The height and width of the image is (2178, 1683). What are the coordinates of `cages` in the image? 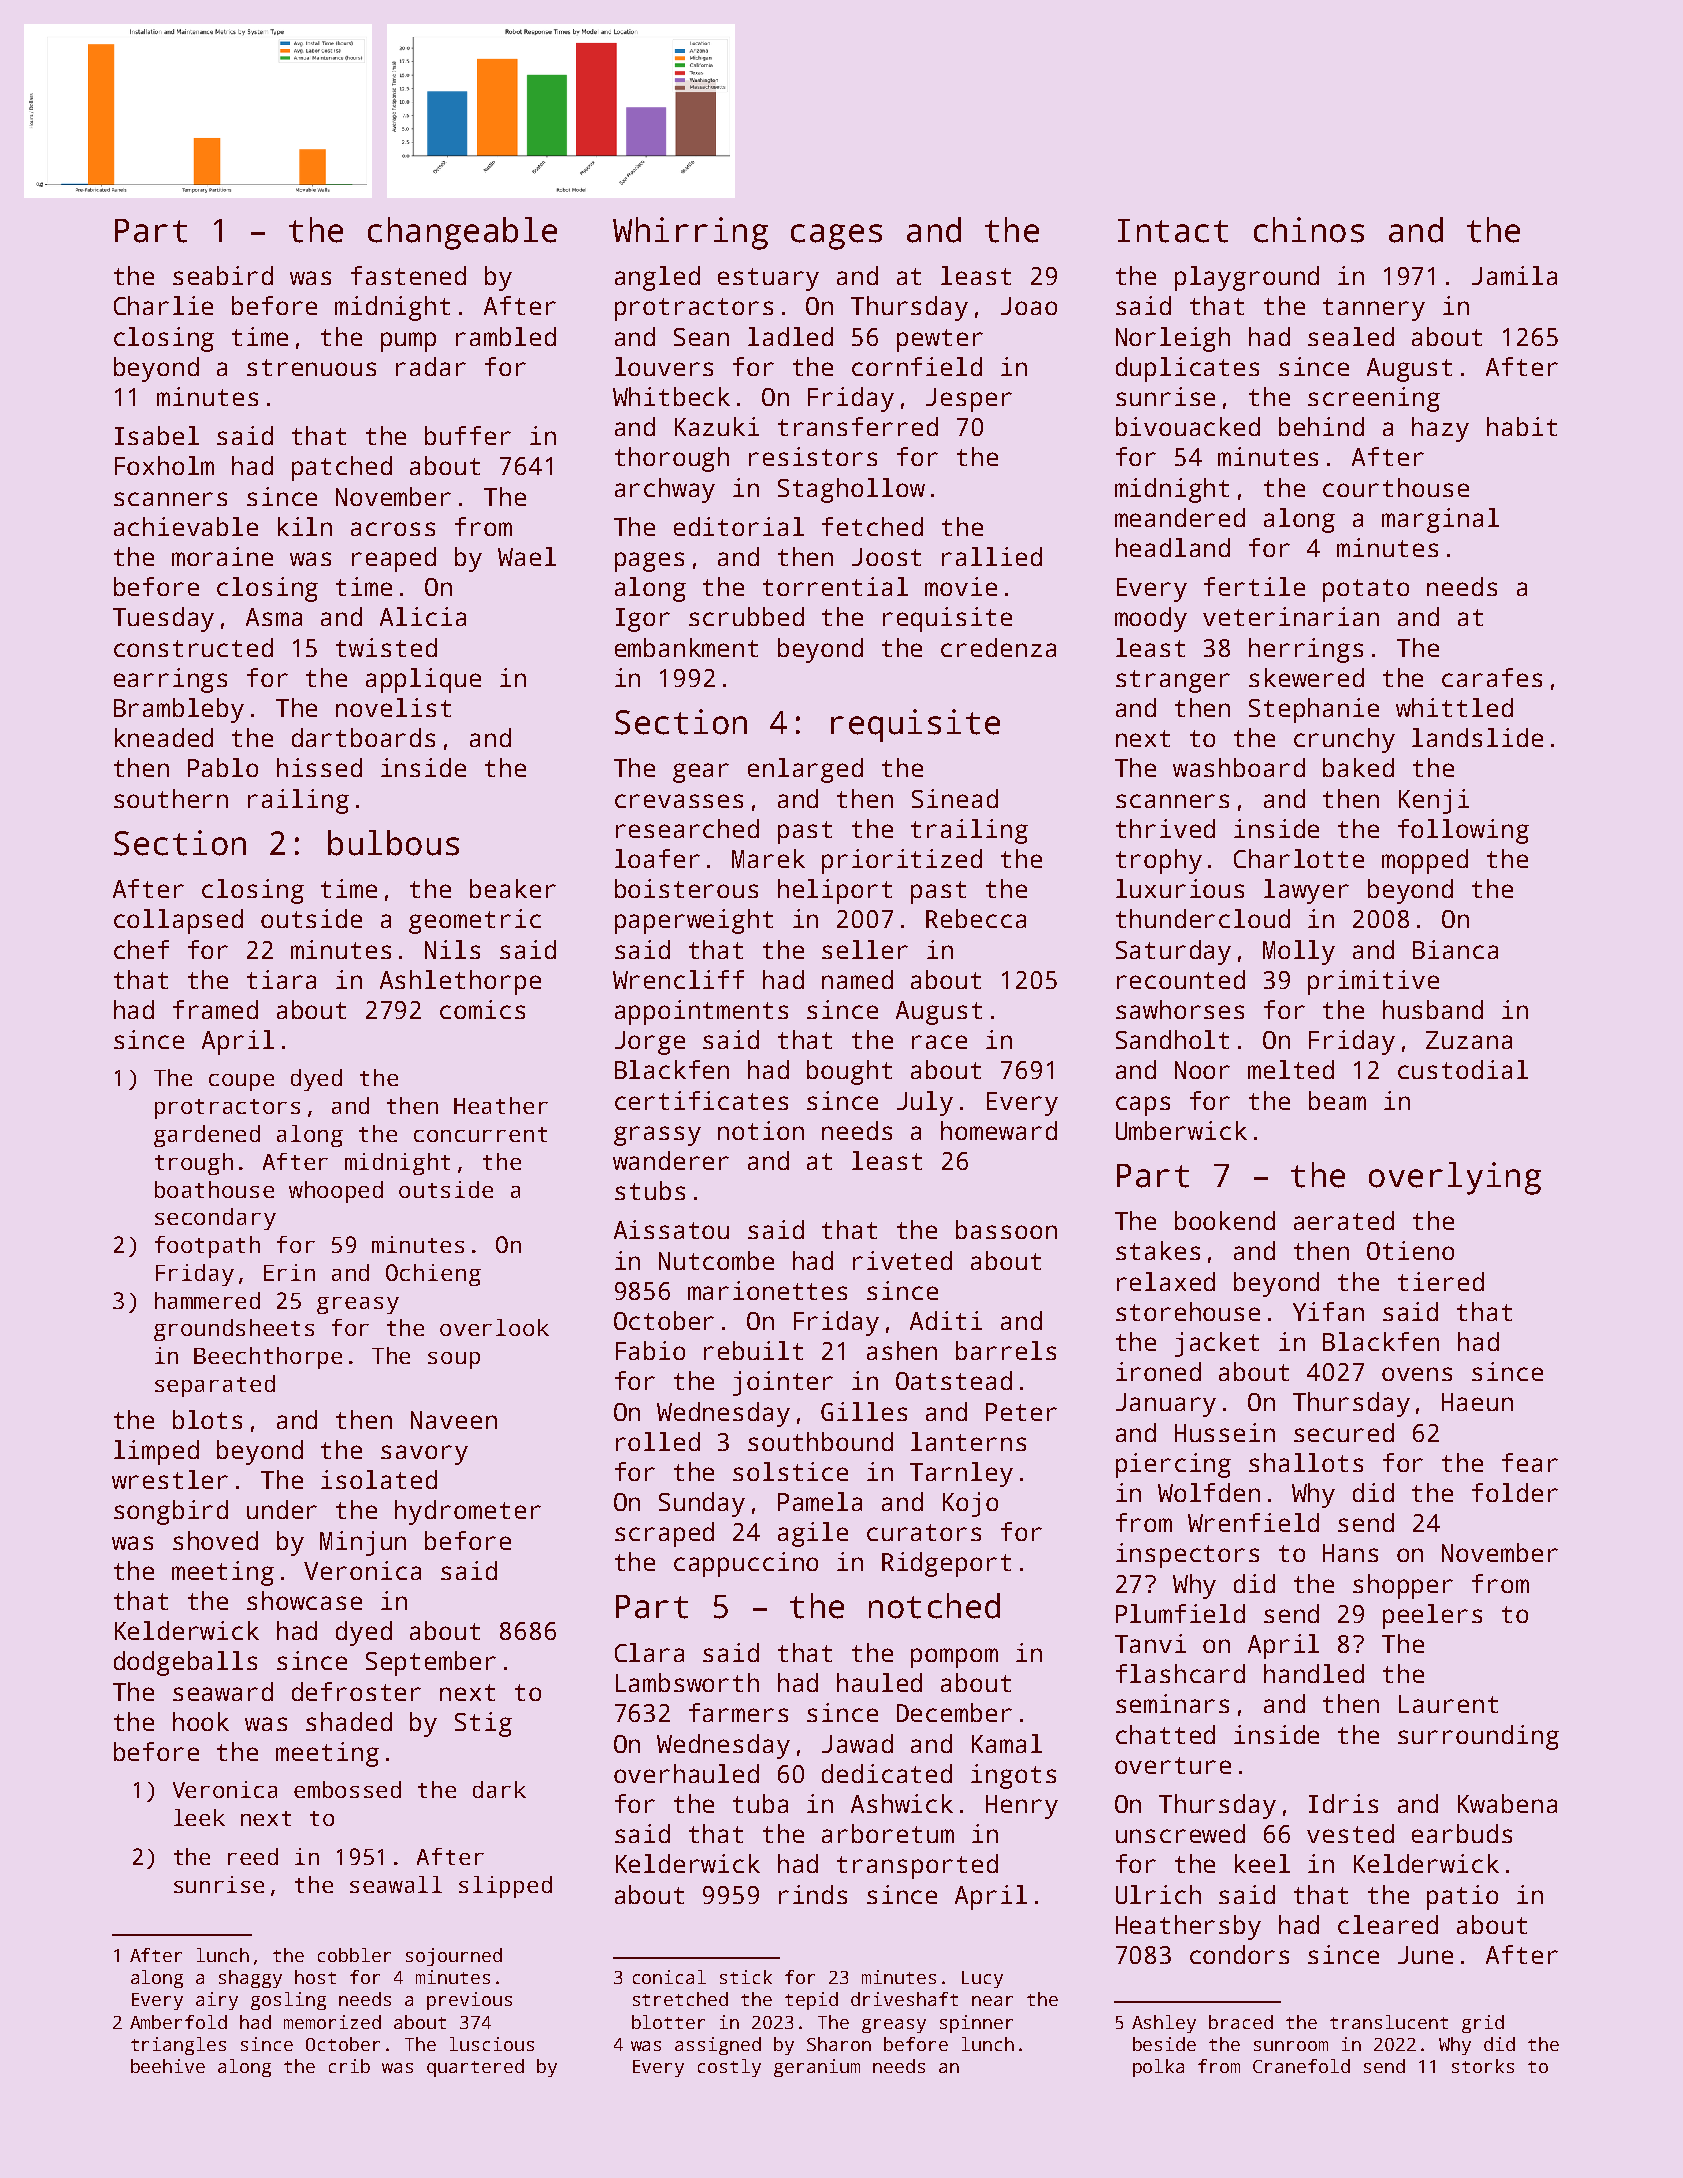 It's located at (836, 237).
